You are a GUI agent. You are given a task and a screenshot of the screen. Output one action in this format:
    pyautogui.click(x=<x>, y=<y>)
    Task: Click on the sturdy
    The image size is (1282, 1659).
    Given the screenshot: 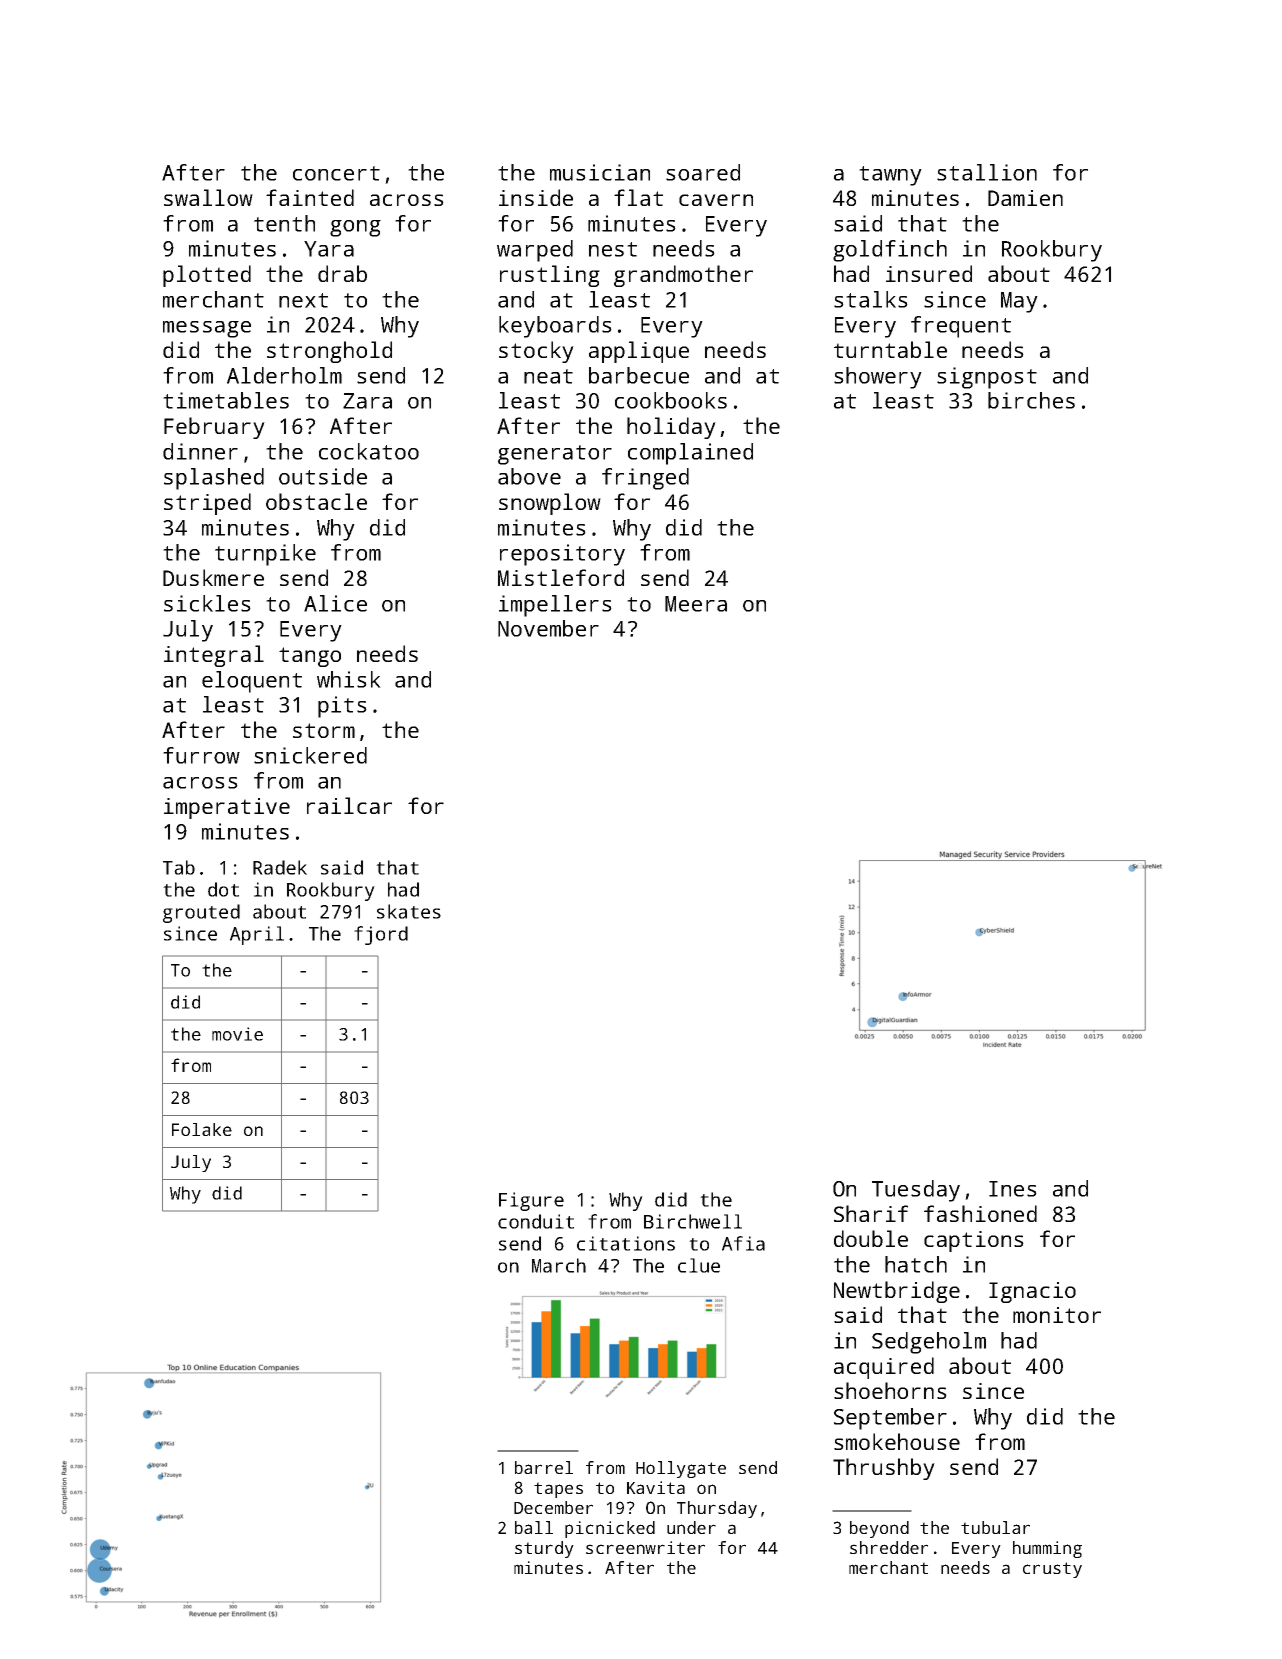 What is the action you would take?
    pyautogui.click(x=544, y=1549)
